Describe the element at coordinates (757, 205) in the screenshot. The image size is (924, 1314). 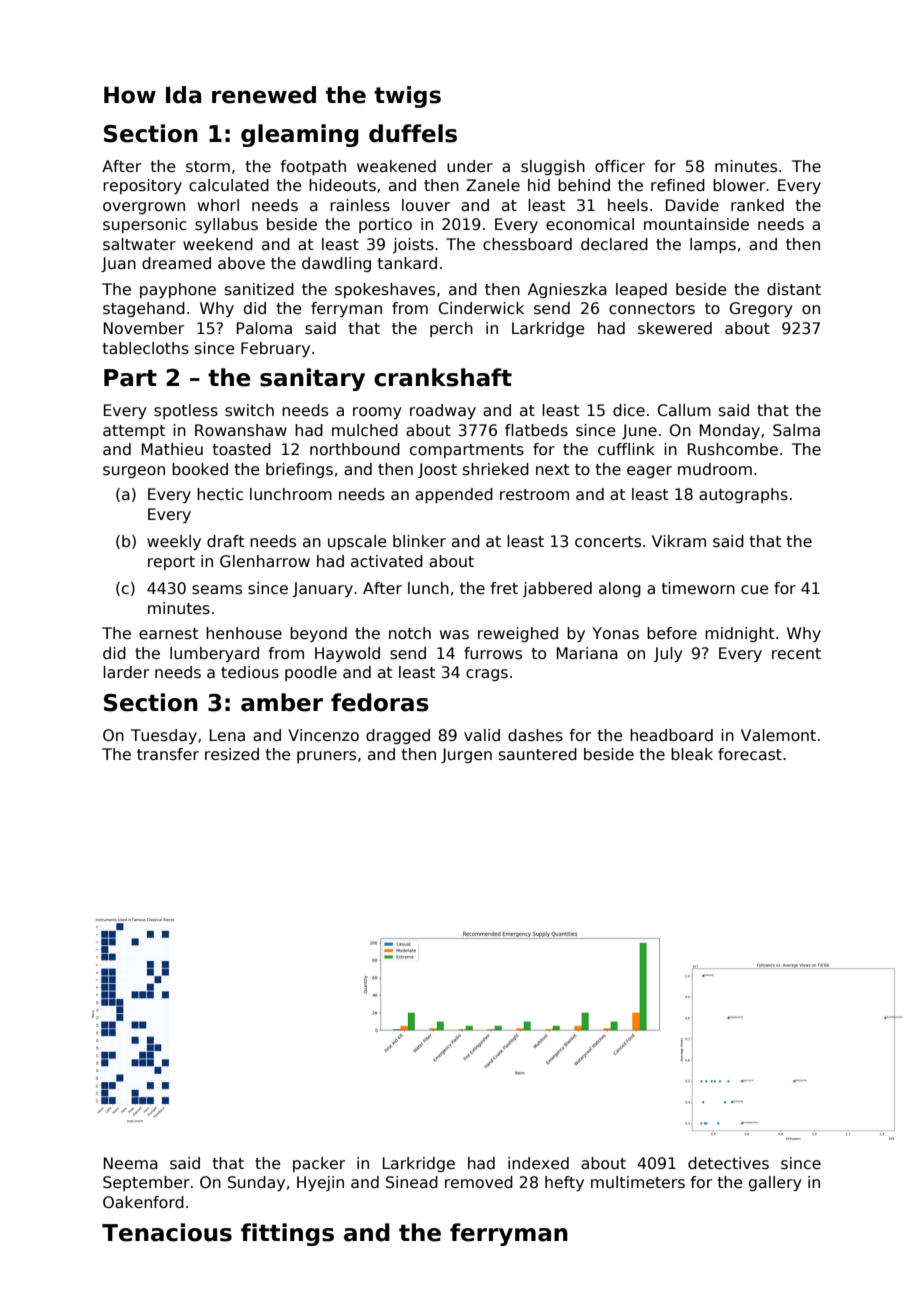
I see `ranked` at that location.
